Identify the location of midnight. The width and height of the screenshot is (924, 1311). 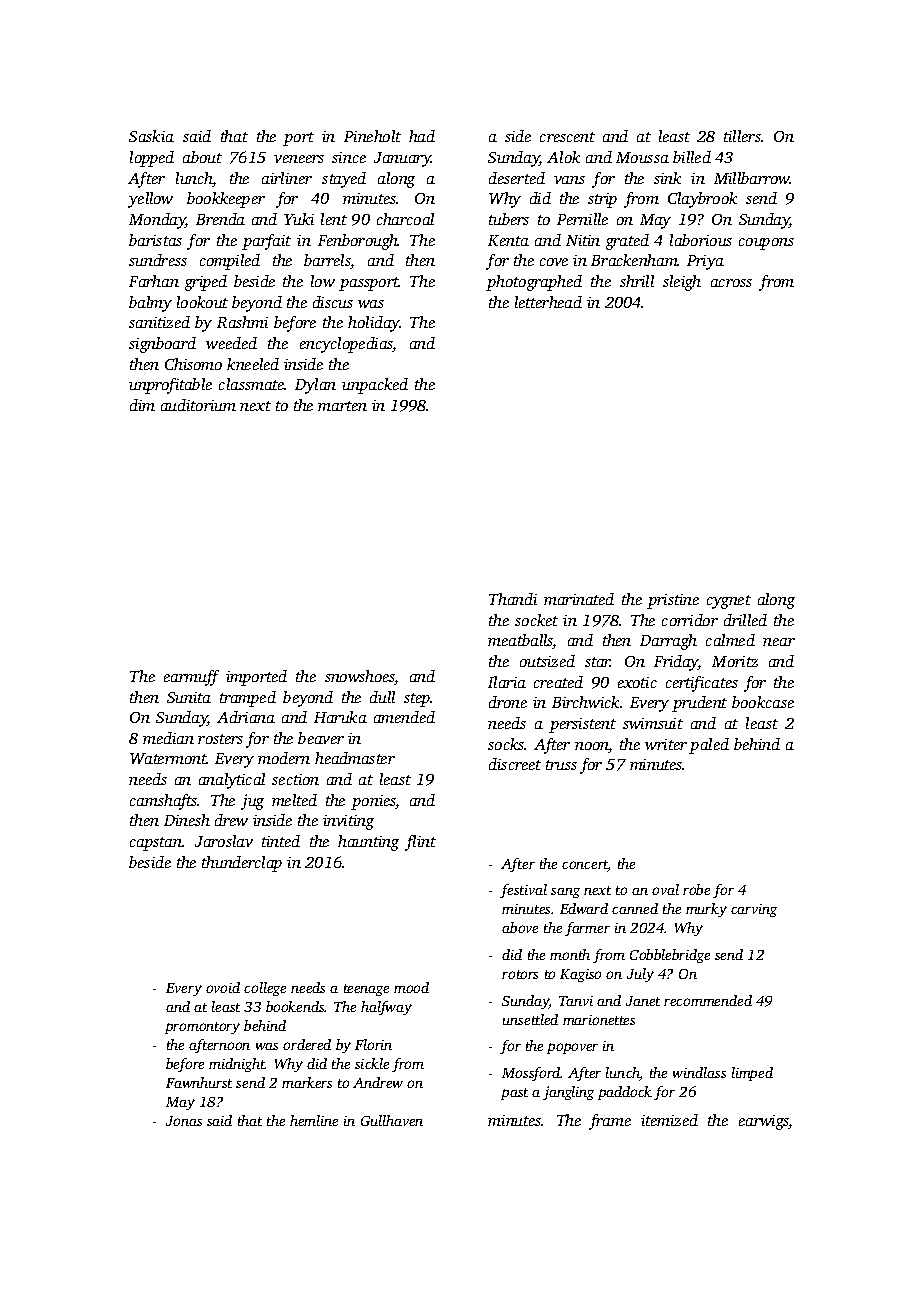
(237, 1065).
